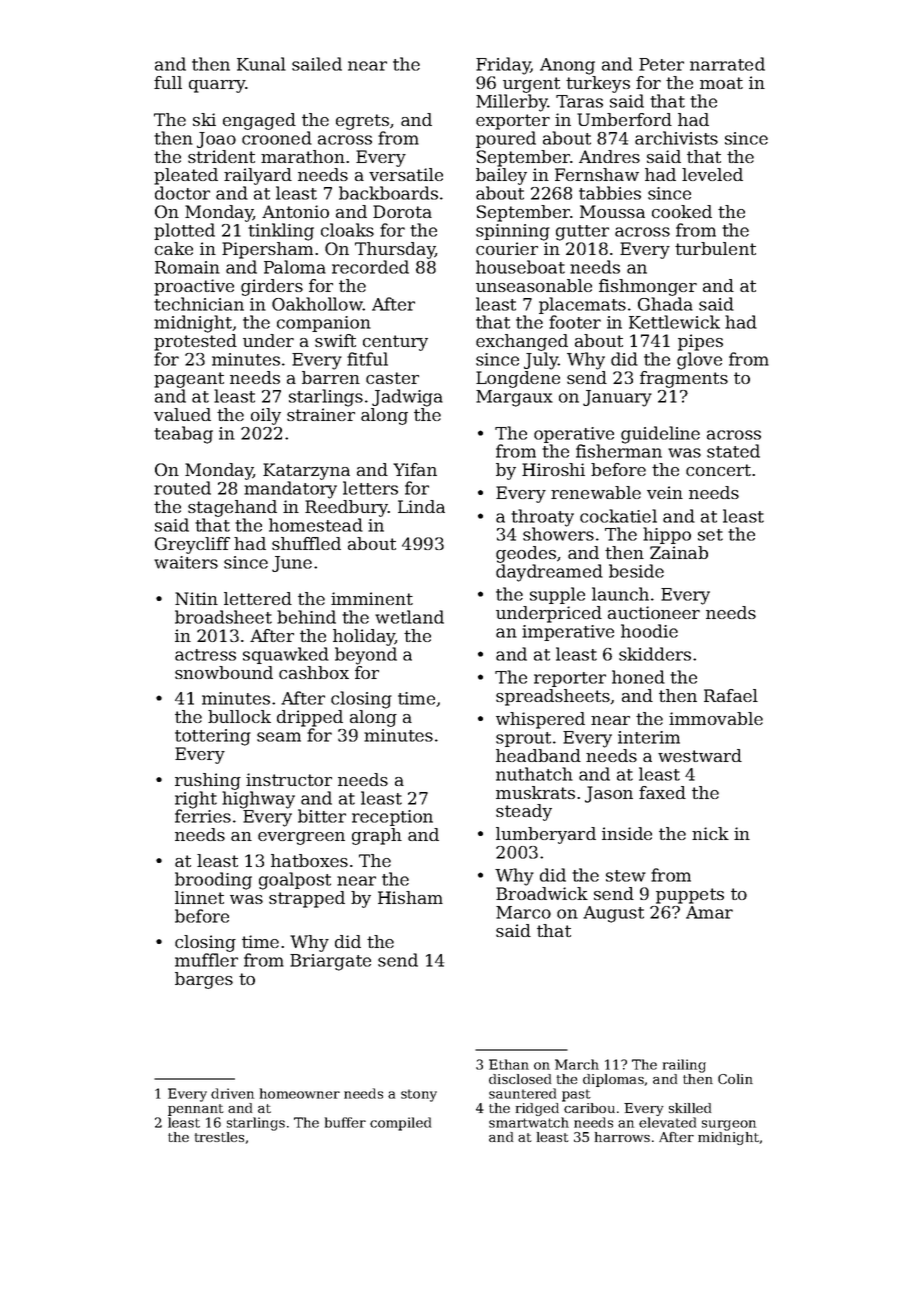 The height and width of the document is (1311, 924). I want to click on Friday, so click(503, 66).
